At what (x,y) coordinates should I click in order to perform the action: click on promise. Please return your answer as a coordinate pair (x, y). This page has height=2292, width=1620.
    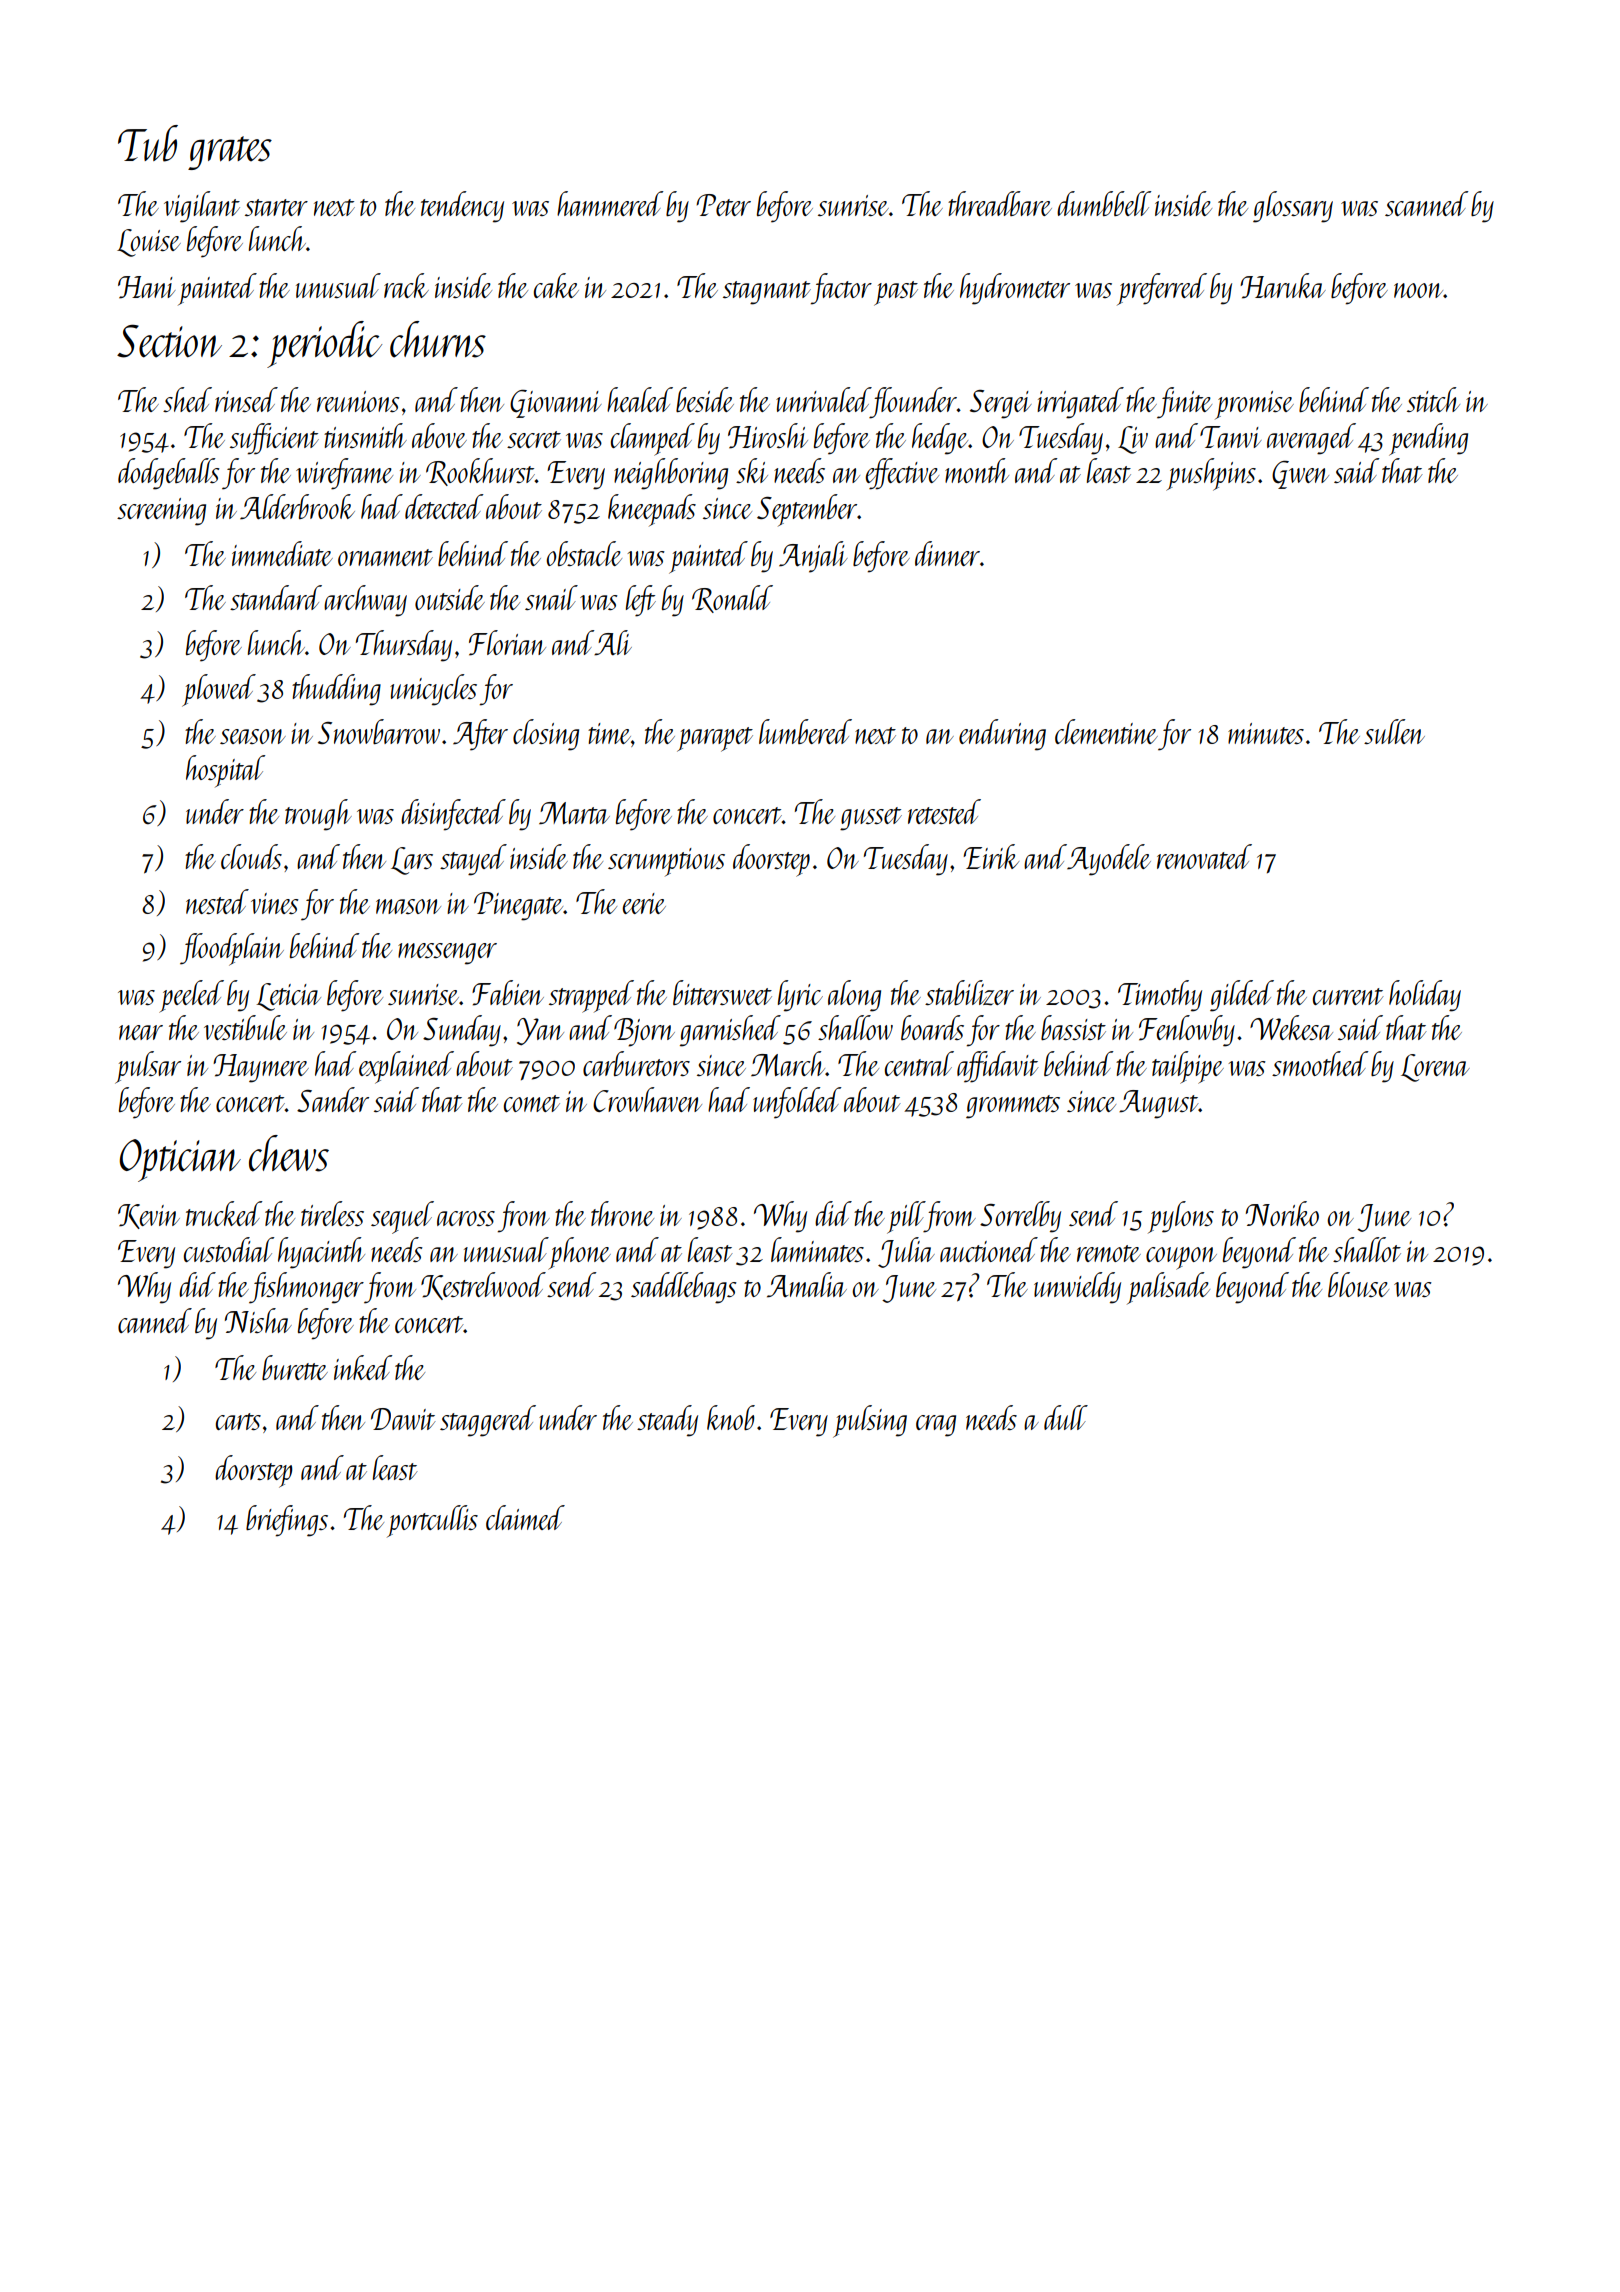
    Looking at the image, I should click on (1254, 405).
